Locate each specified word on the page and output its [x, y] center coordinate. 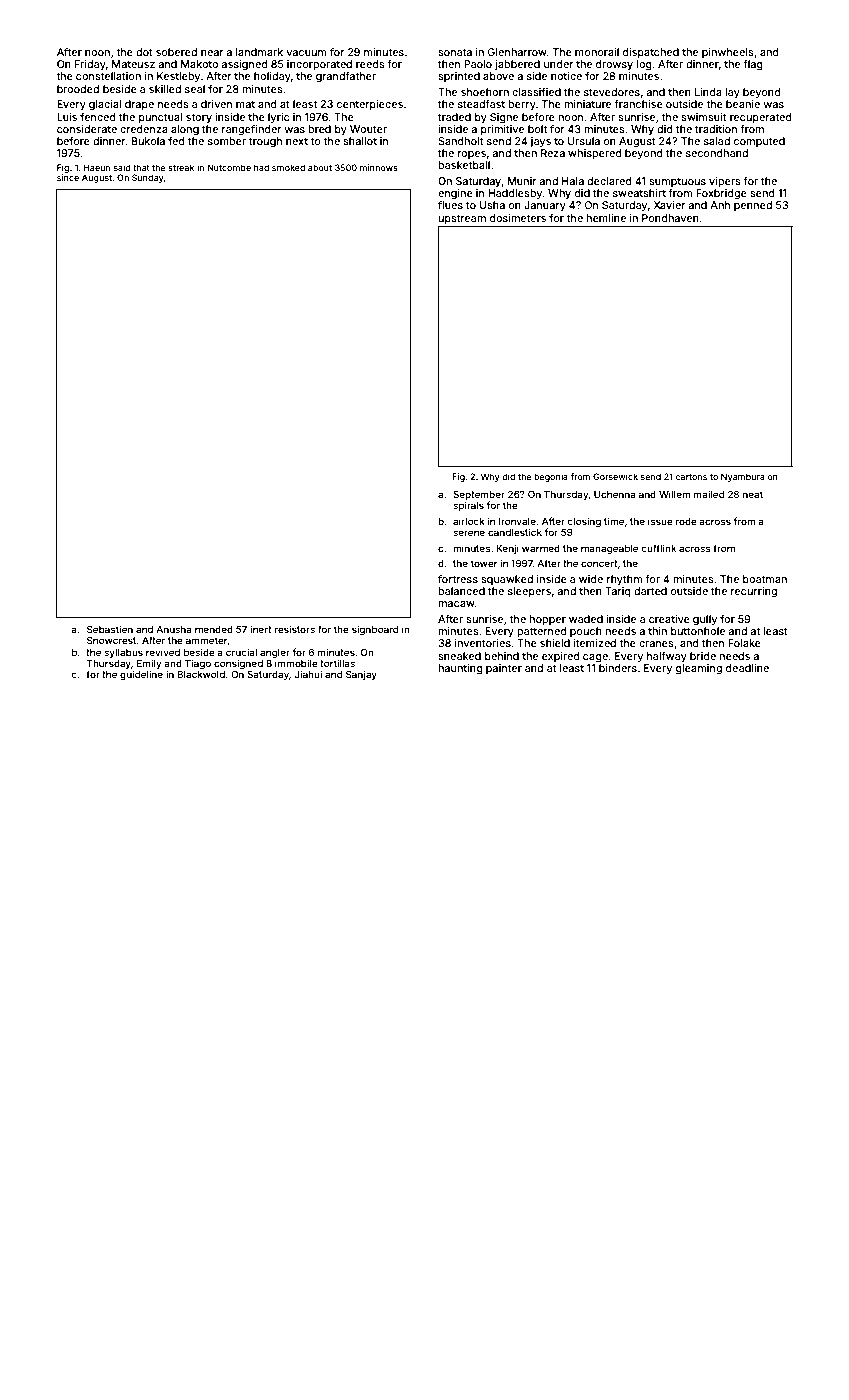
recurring [754, 592]
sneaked [459, 656]
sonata [455, 52]
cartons [691, 477]
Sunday [148, 178]
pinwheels [728, 53]
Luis [67, 117]
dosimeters [518, 218]
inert [261, 629]
